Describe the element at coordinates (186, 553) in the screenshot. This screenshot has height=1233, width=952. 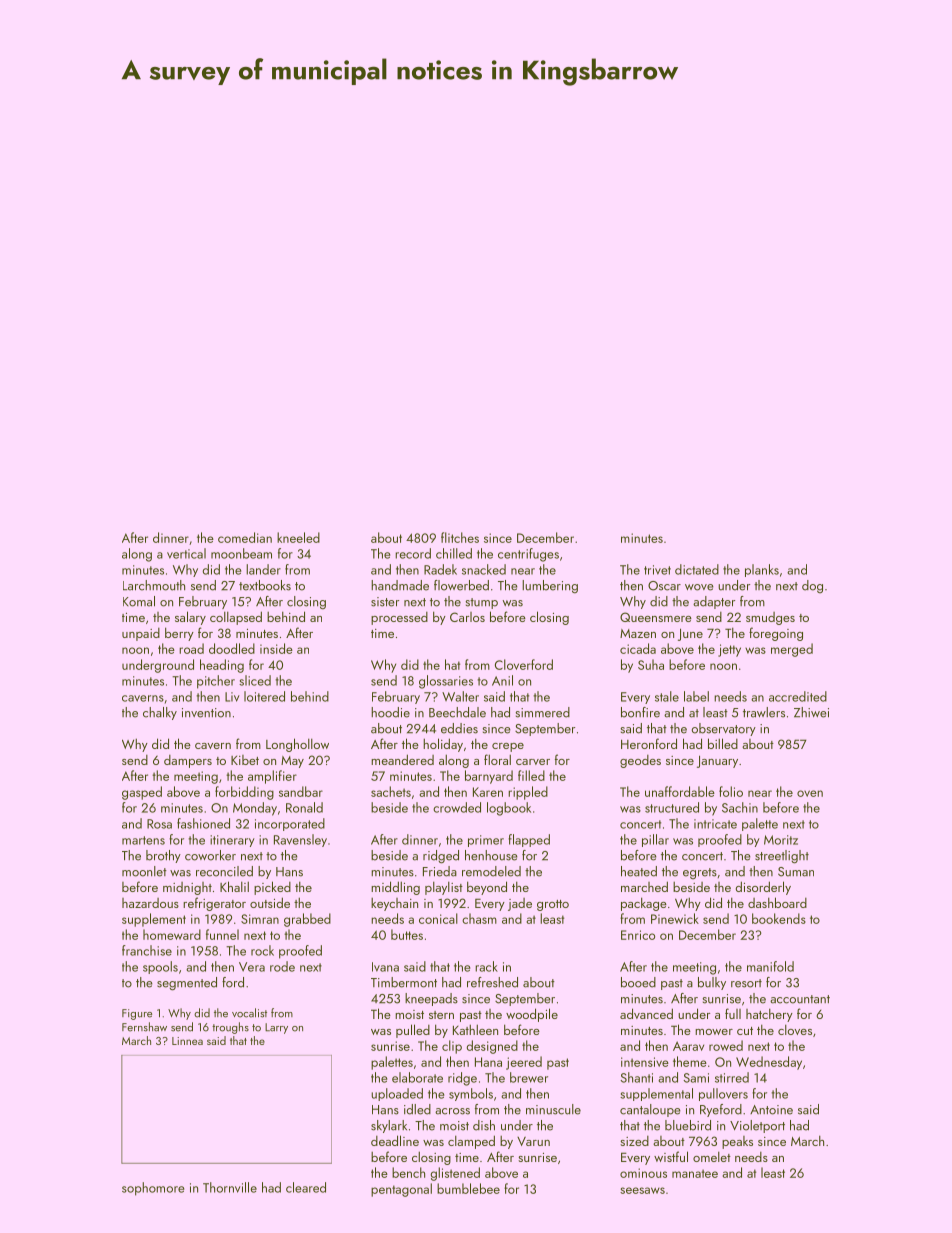
I see `vertical` at that location.
